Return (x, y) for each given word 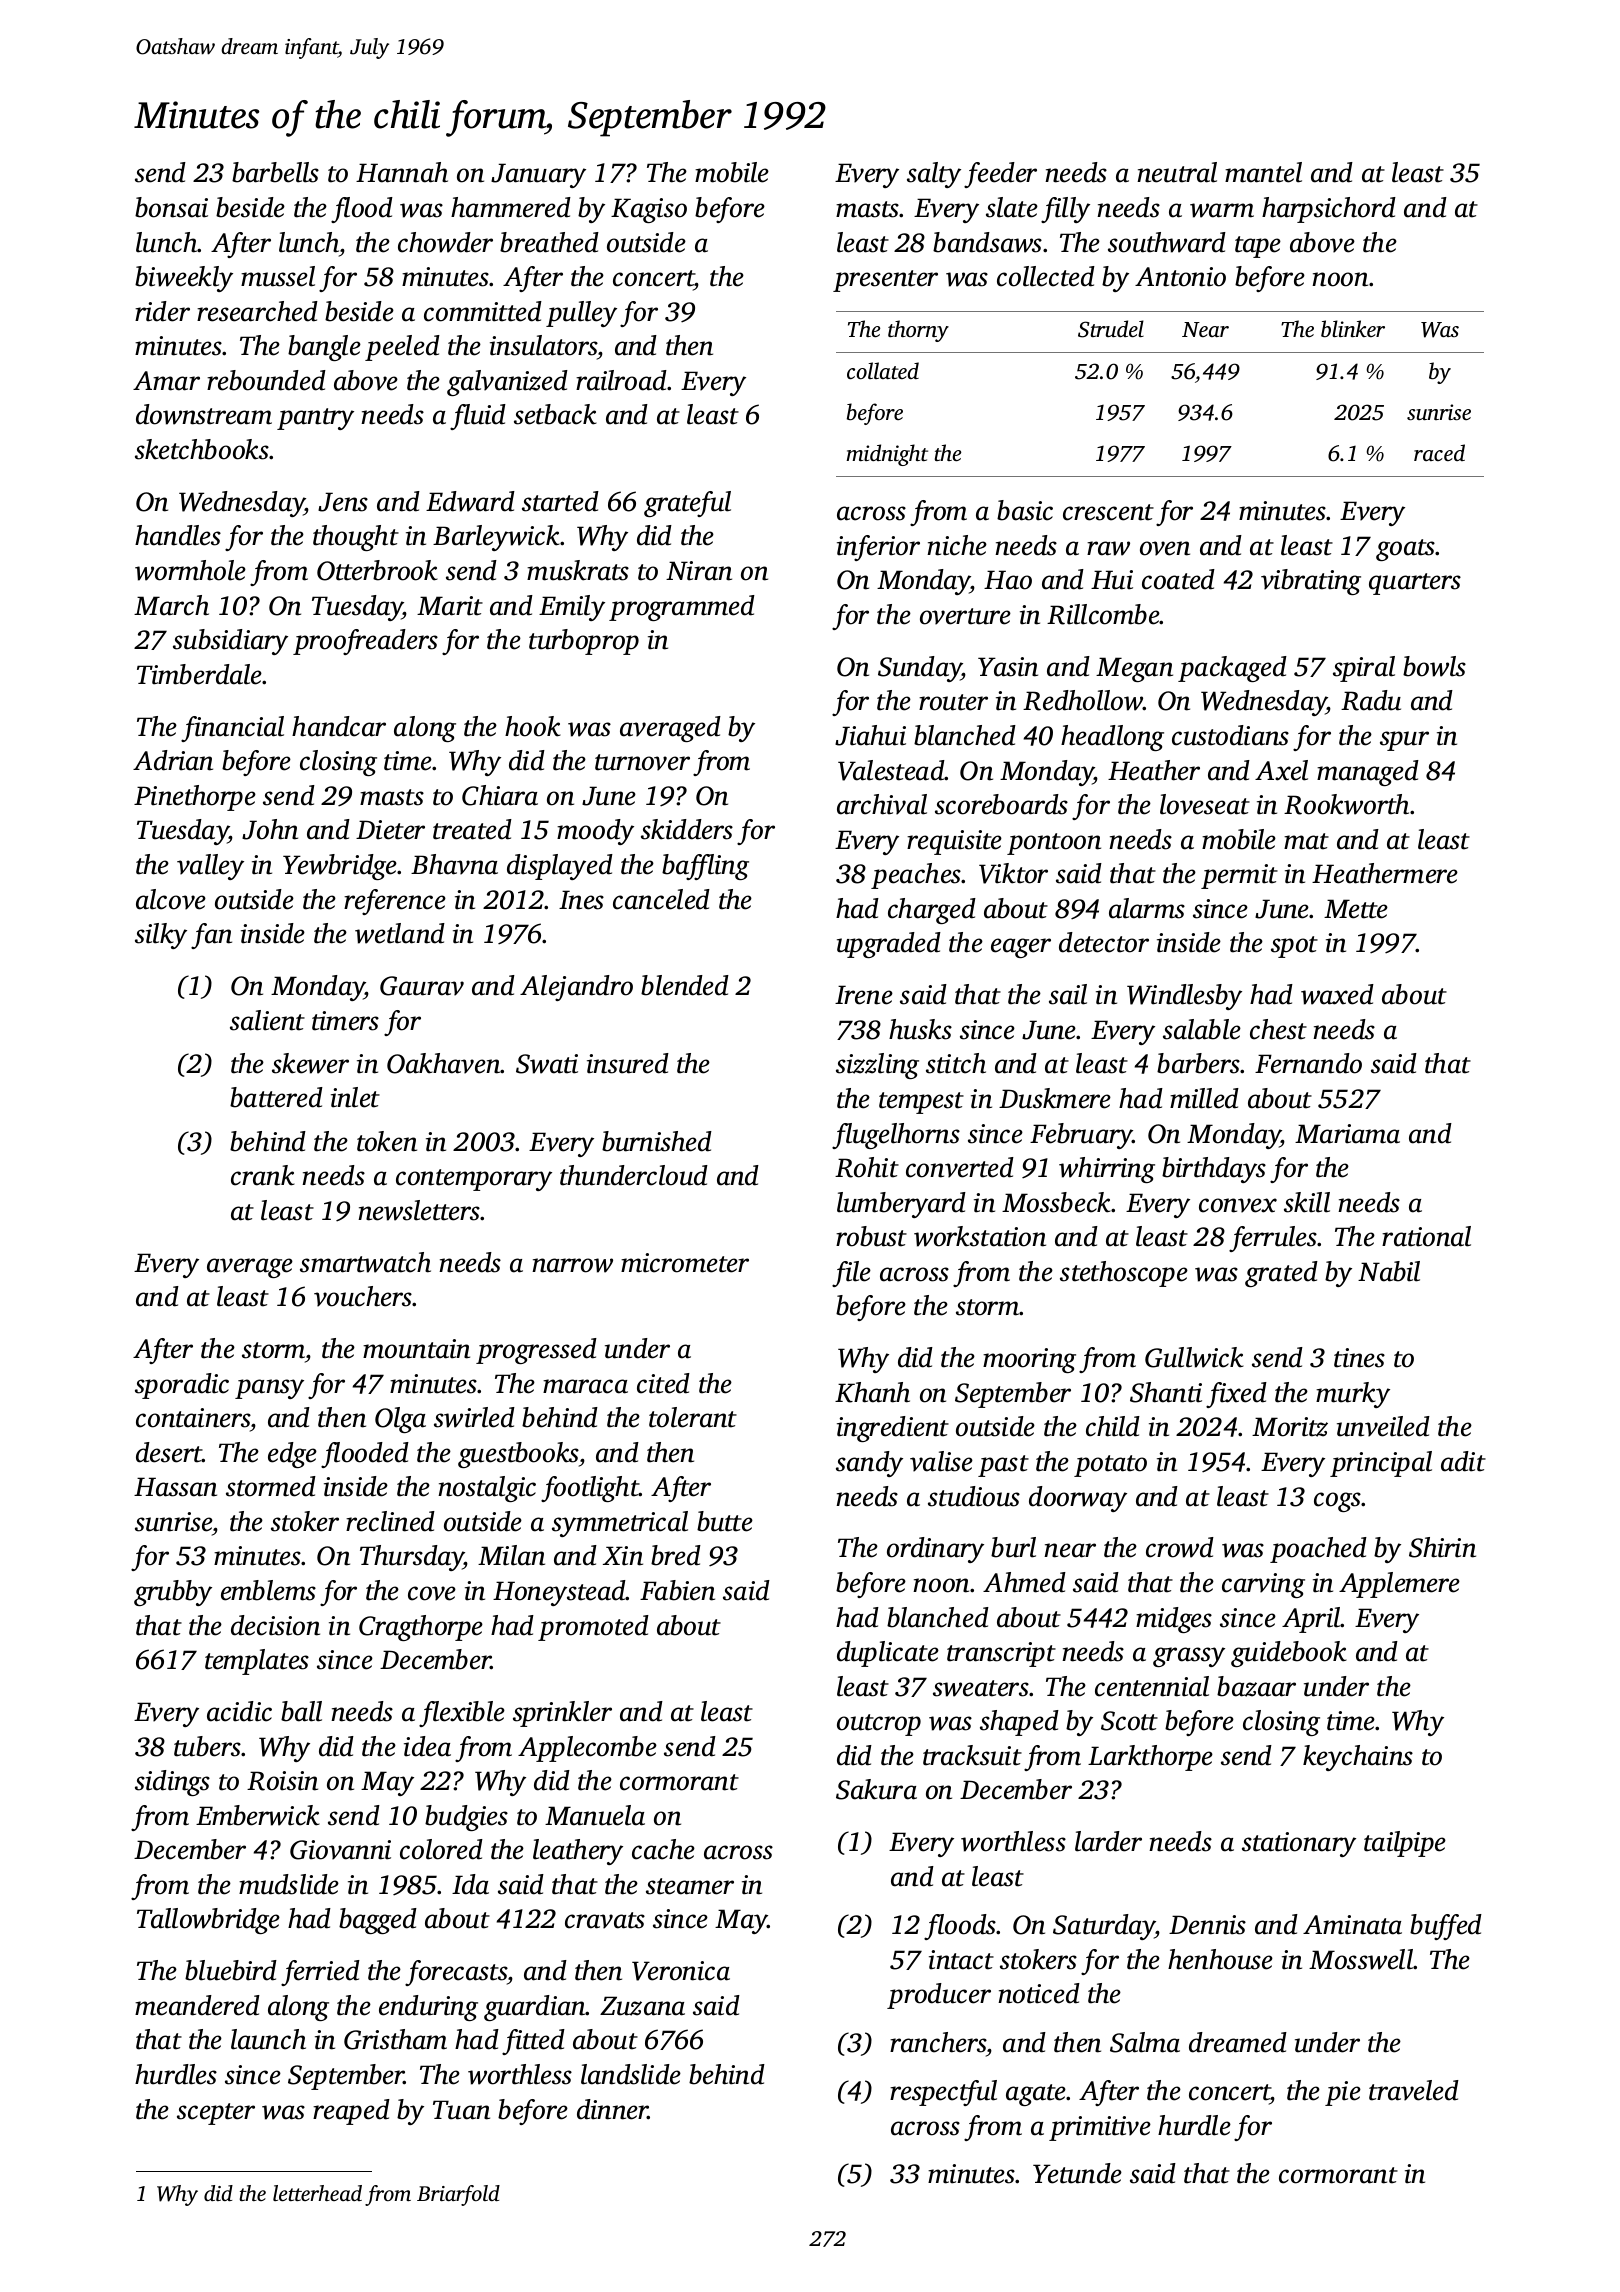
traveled (1414, 2090)
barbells (275, 172)
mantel (1263, 172)
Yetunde (1077, 2173)
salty (934, 175)
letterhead (317, 2193)
